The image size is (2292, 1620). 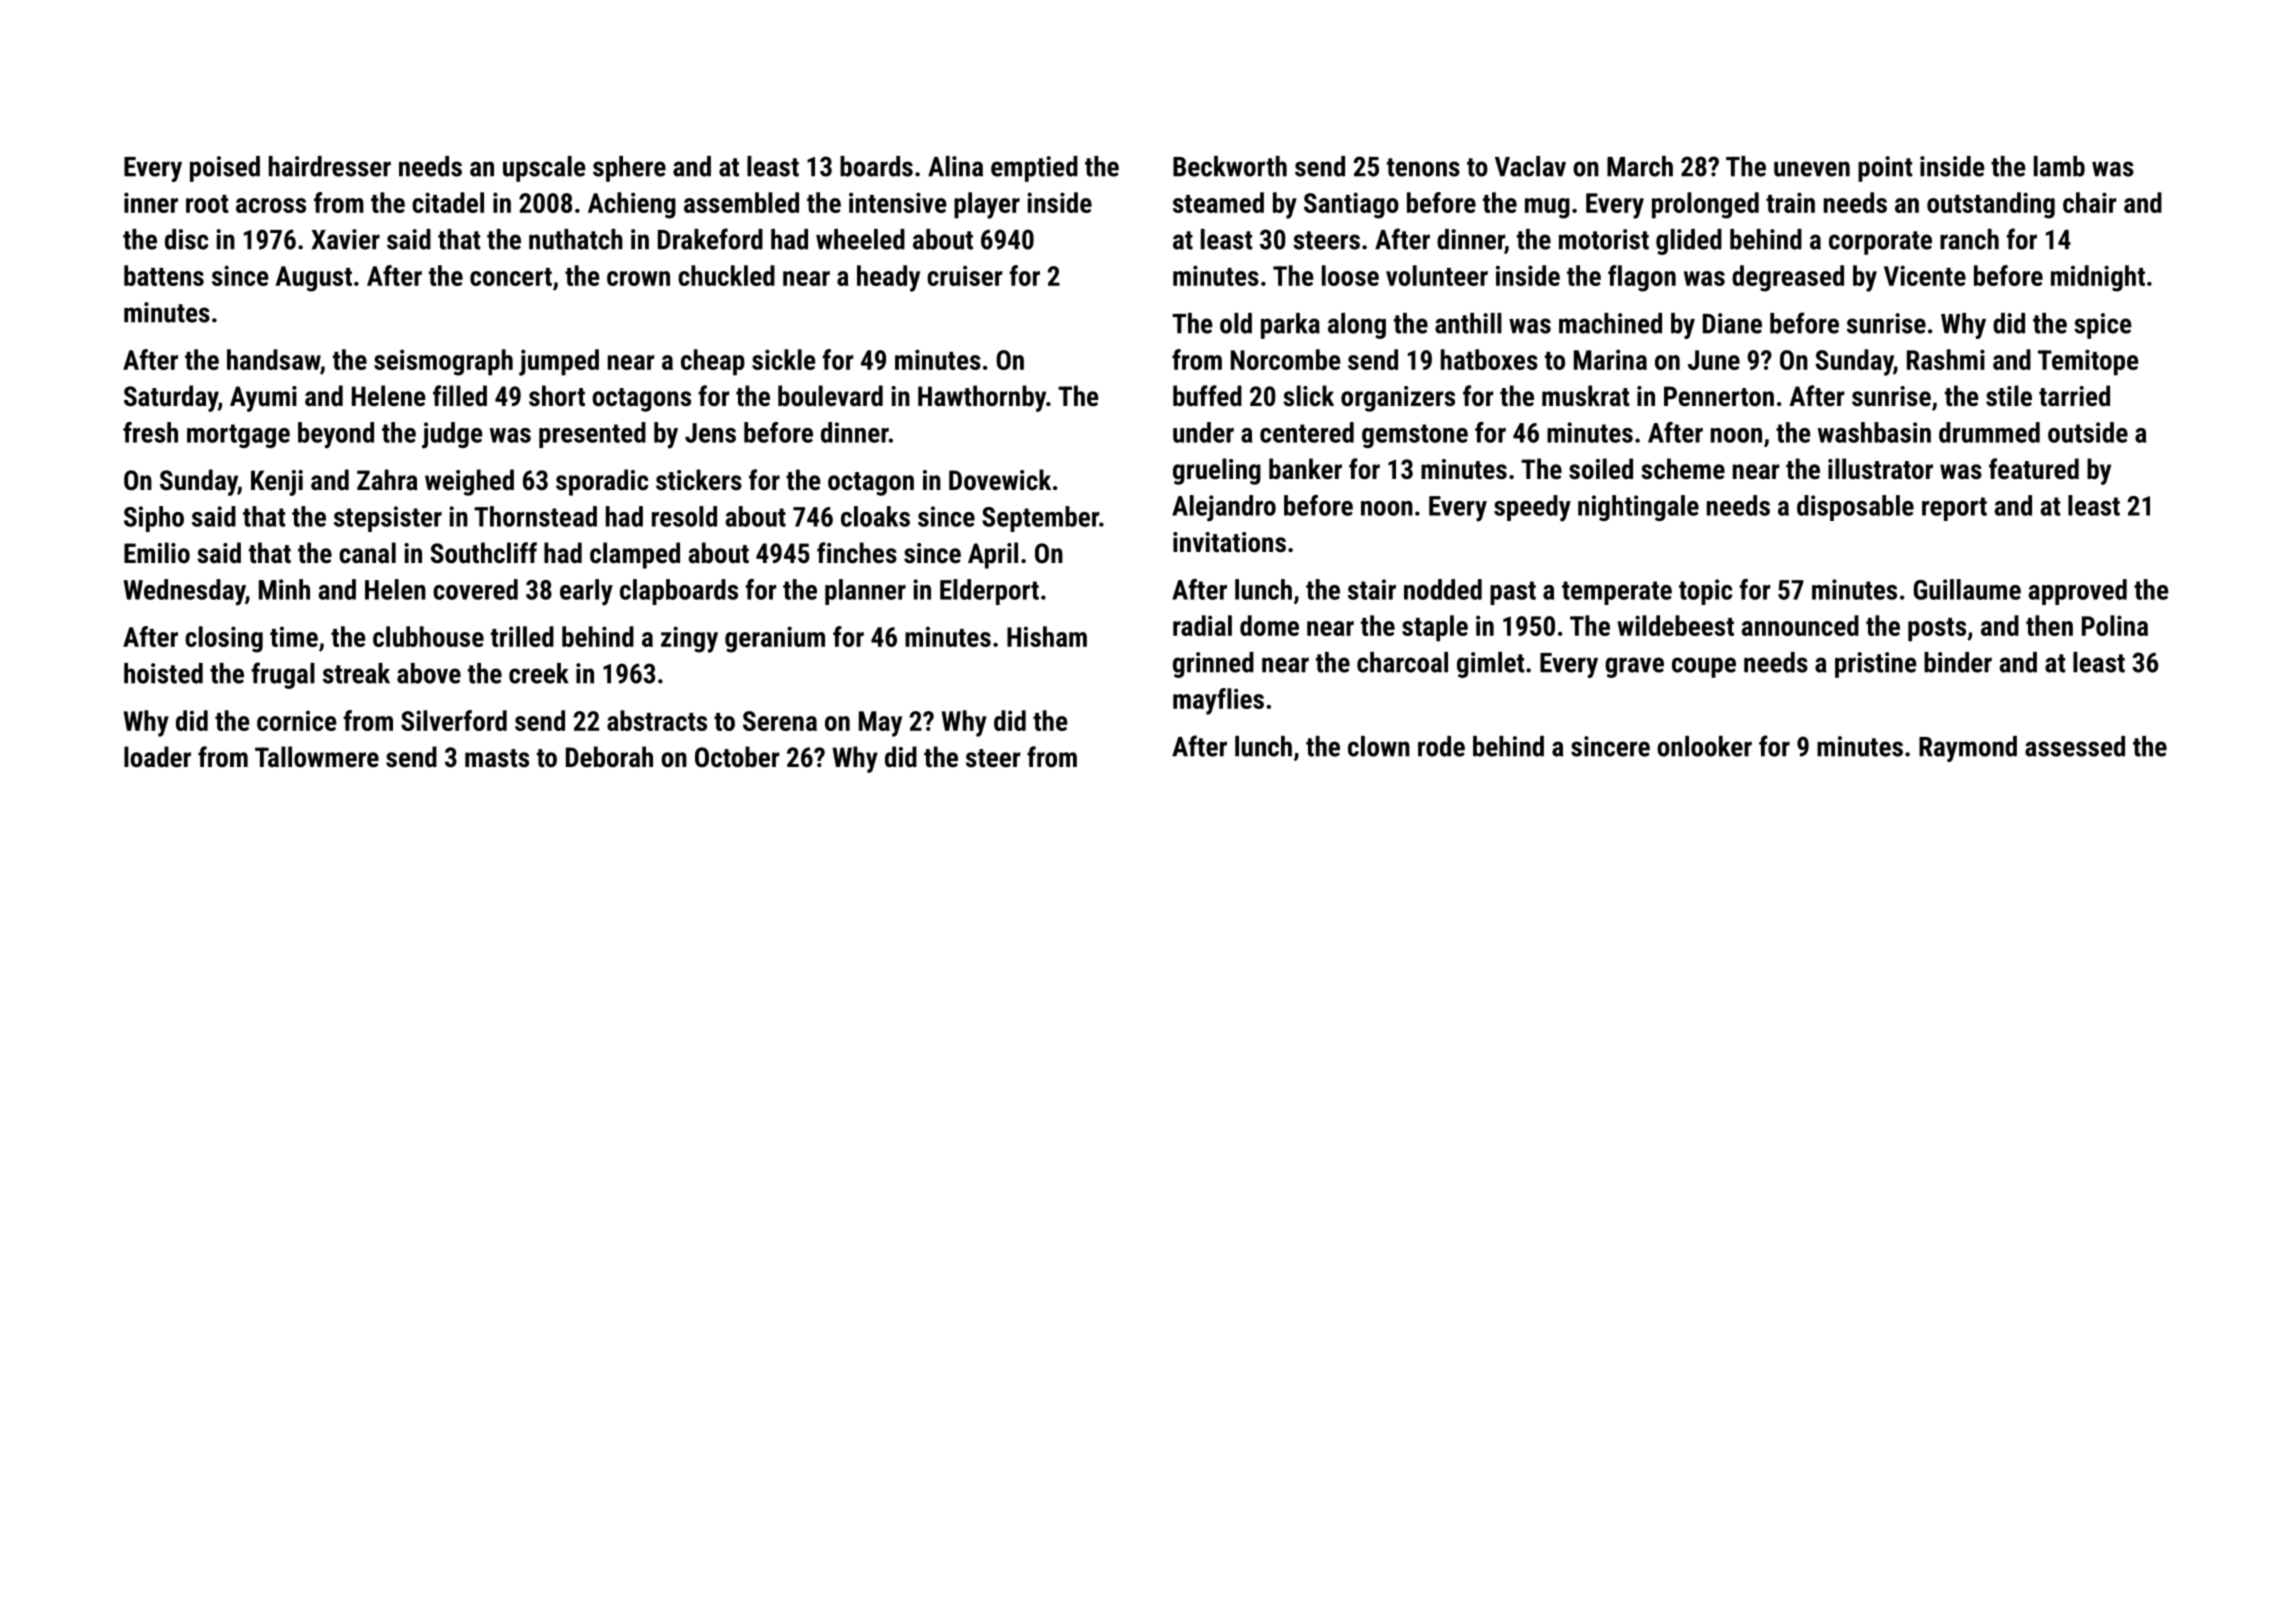 I want to click on Wednesday, so click(x=184, y=592).
